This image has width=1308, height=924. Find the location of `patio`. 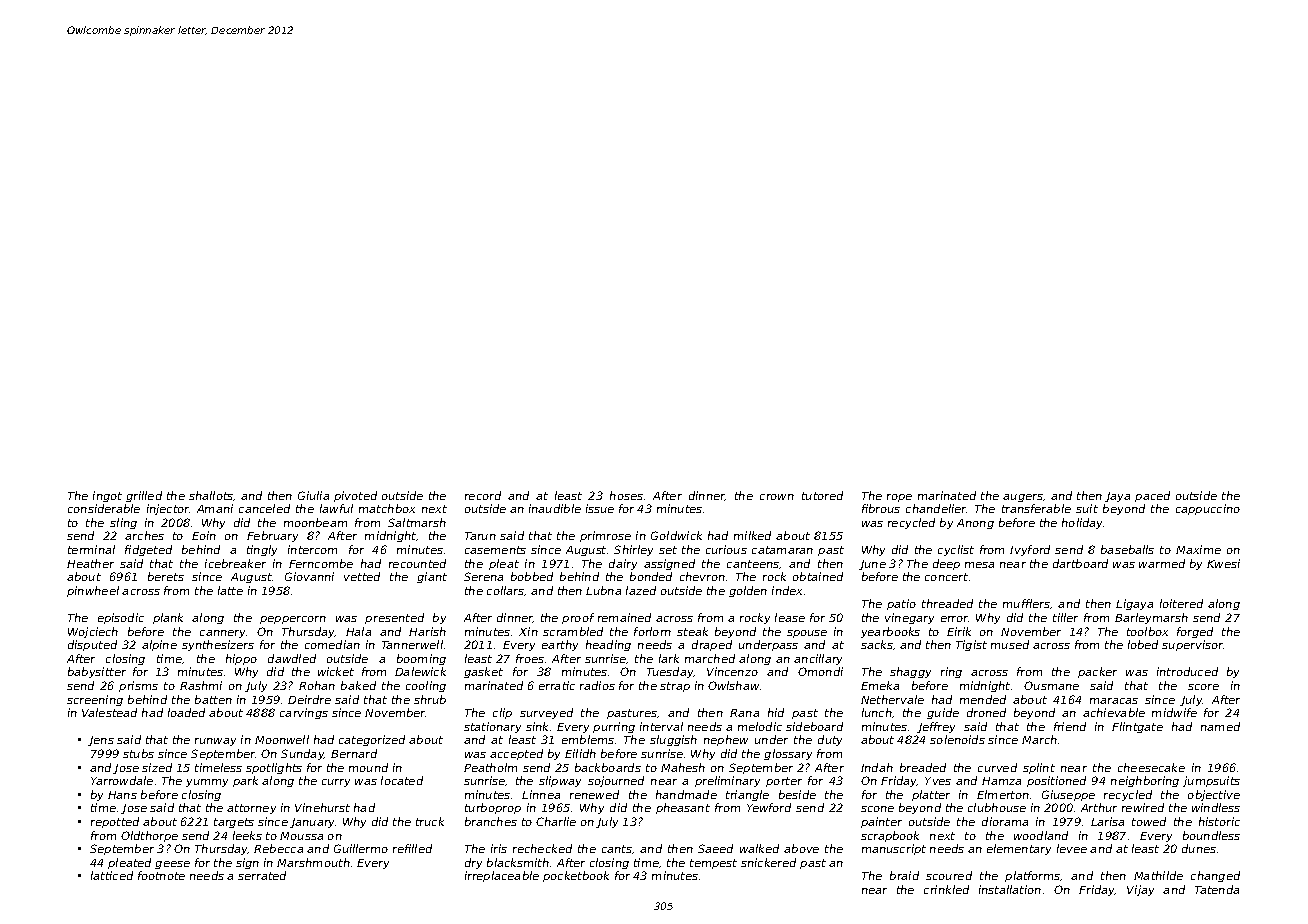

patio is located at coordinates (901, 604).
